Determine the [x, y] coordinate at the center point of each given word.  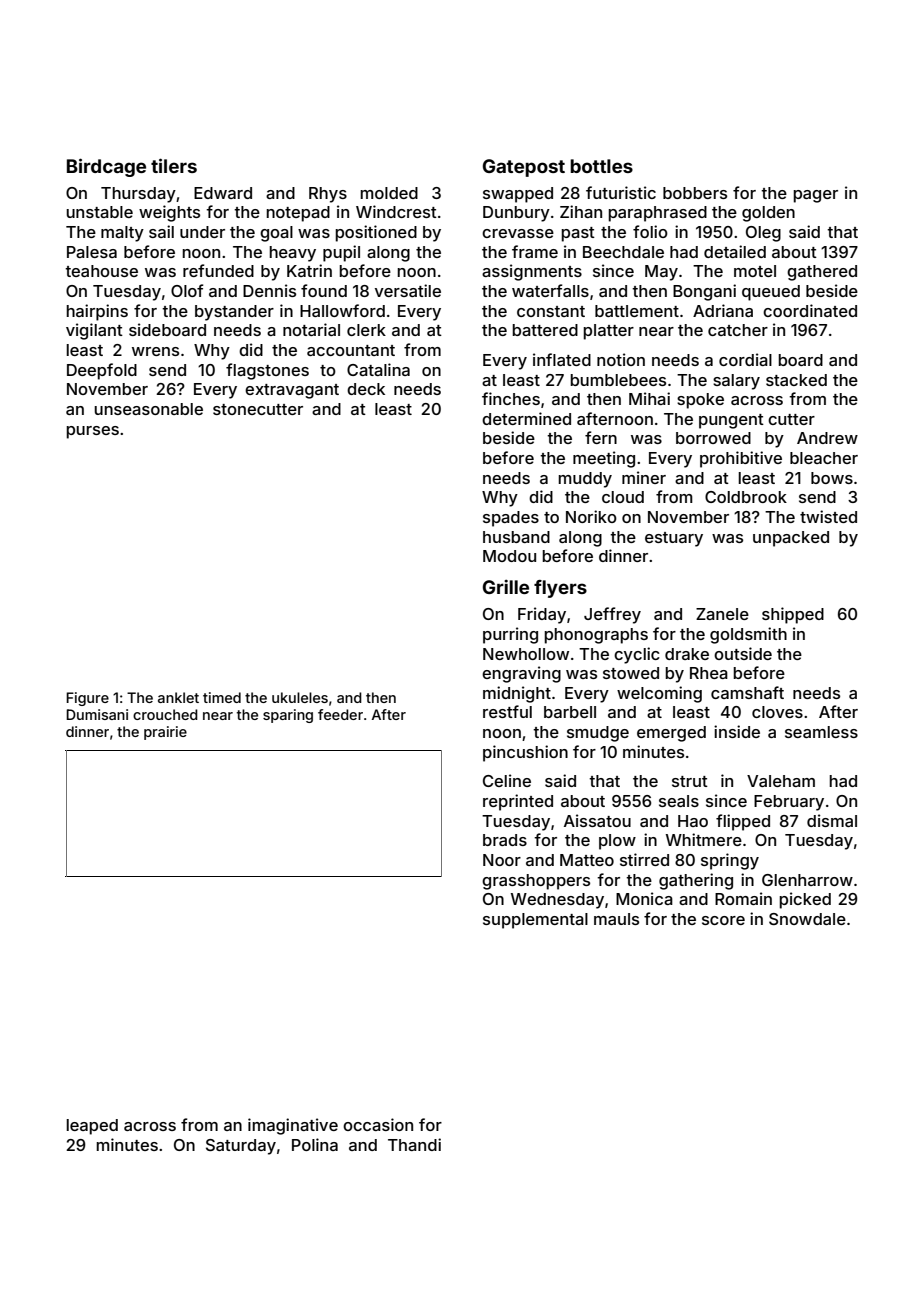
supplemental [535, 921]
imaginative [293, 1126]
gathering [696, 881]
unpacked [791, 539]
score [723, 920]
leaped [92, 1127]
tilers [174, 165]
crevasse [518, 233]
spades [511, 519]
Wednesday [557, 901]
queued [771, 293]
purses [93, 432]
